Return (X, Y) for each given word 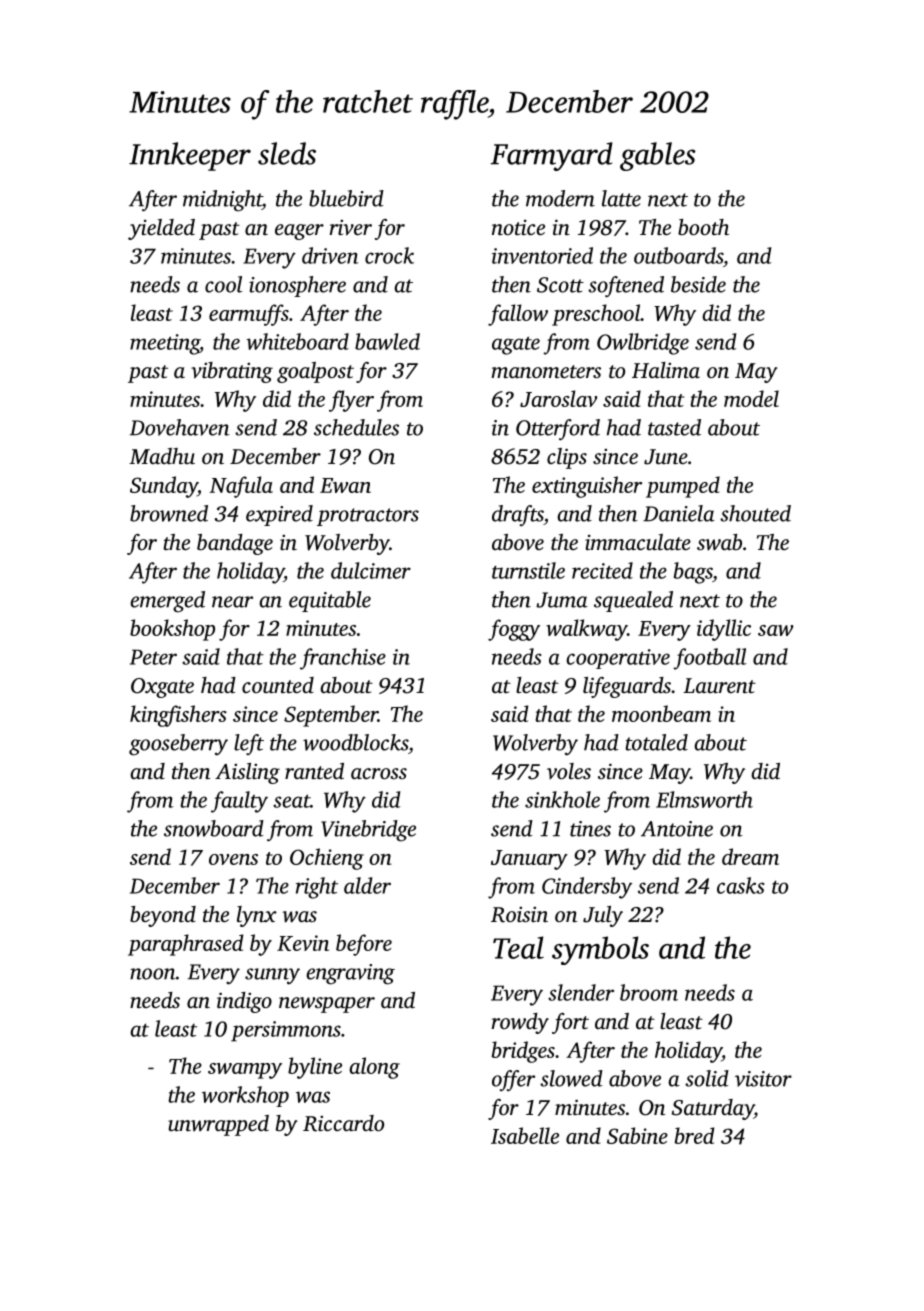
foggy (514, 630)
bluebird (346, 198)
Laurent (719, 685)
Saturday (713, 1109)
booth (703, 227)
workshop (245, 1096)
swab (719, 542)
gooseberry (178, 745)
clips (567, 458)
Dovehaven (180, 427)
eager (299, 232)
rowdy (520, 1023)
